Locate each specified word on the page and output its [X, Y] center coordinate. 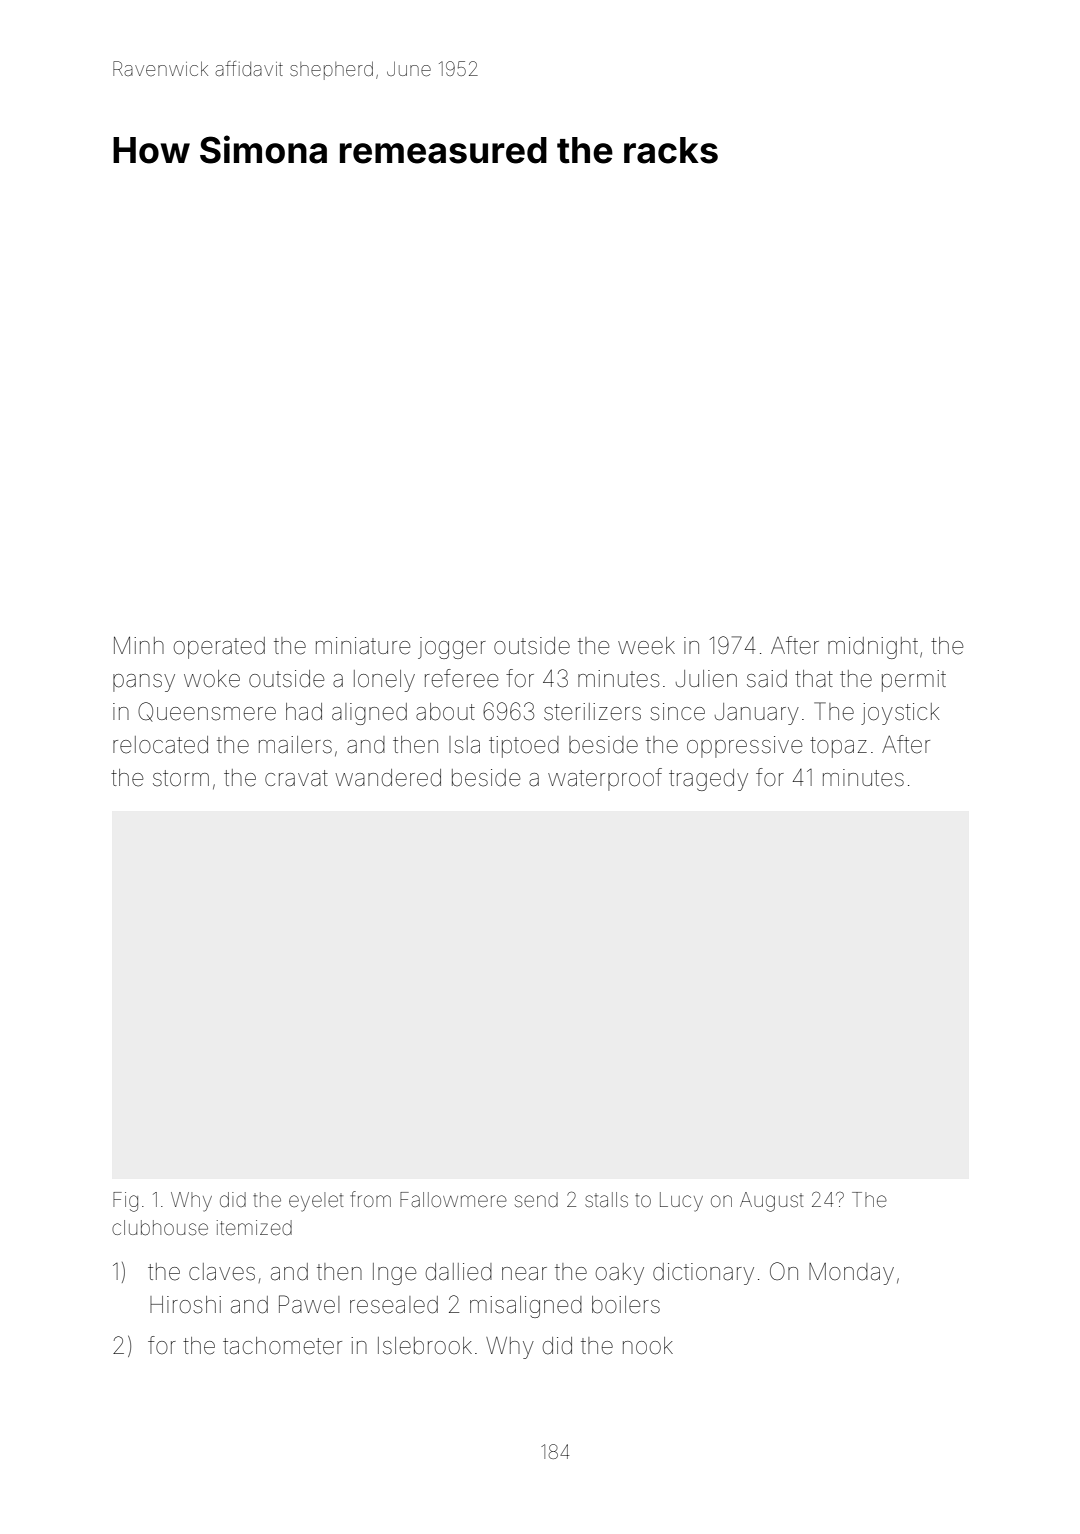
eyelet [316, 1202]
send [536, 1200]
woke [212, 679]
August [771, 1202]
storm [181, 778]
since [677, 712]
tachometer [282, 1346]
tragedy [708, 780]
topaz [838, 747]
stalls [606, 1199]
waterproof [605, 779]
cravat [296, 778]
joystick [900, 714]
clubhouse [160, 1228]
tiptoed [524, 747]
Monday [851, 1274]
